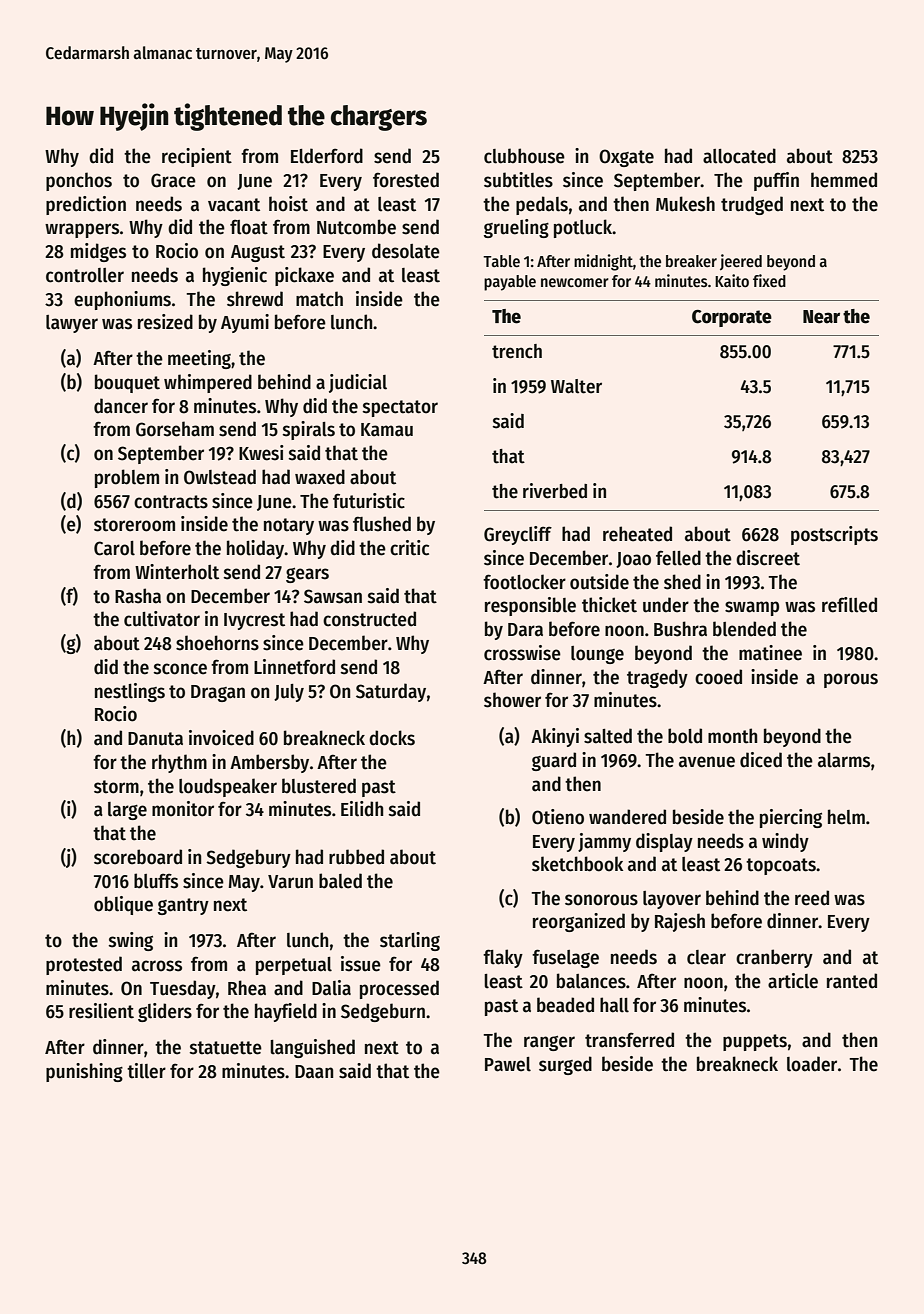 The width and height of the screenshot is (924, 1314). What do you see at coordinates (732, 318) in the screenshot?
I see `Corporate` at bounding box center [732, 318].
